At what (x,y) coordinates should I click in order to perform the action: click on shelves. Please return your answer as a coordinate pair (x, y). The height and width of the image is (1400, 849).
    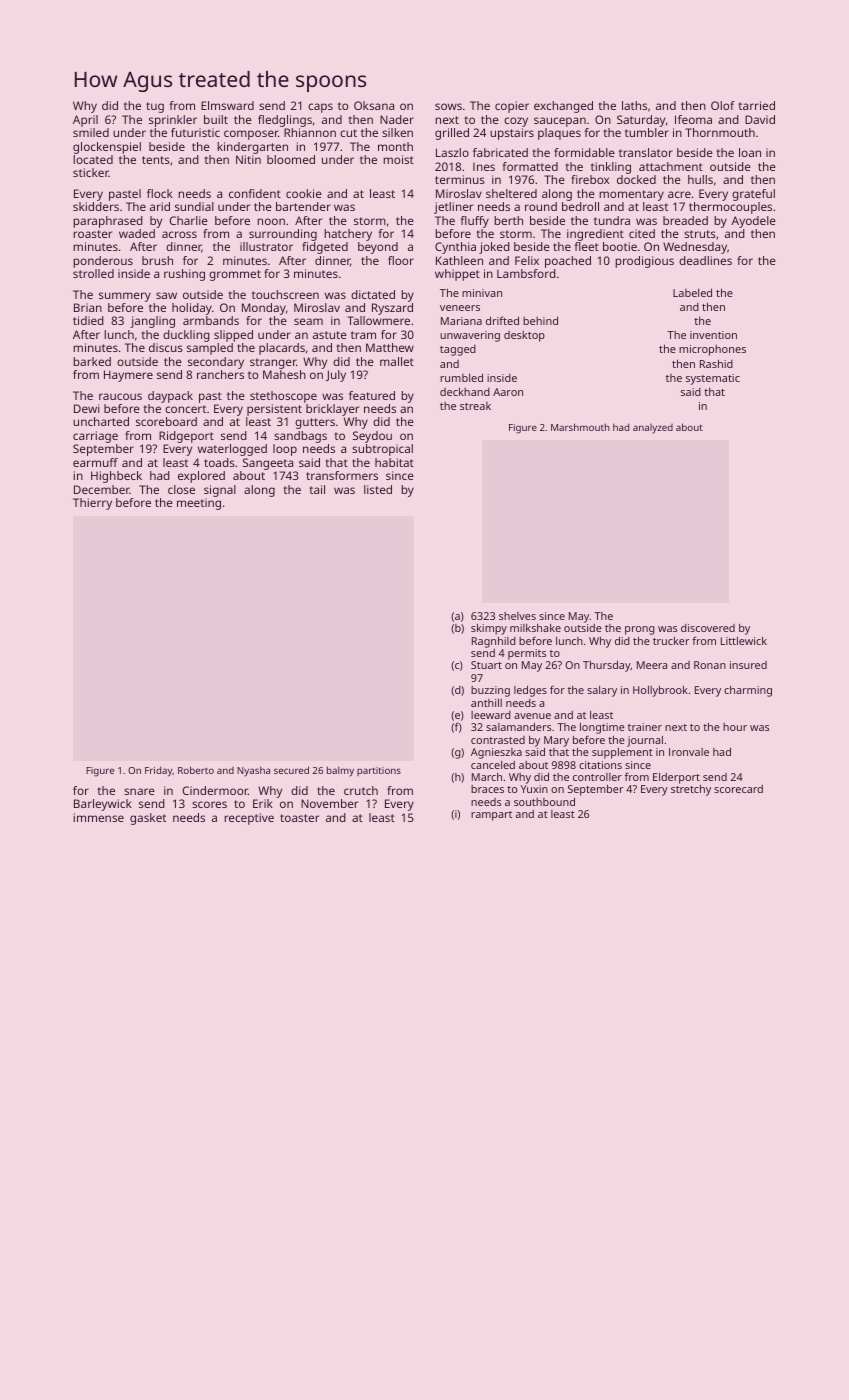
    Looking at the image, I should click on (517, 616).
